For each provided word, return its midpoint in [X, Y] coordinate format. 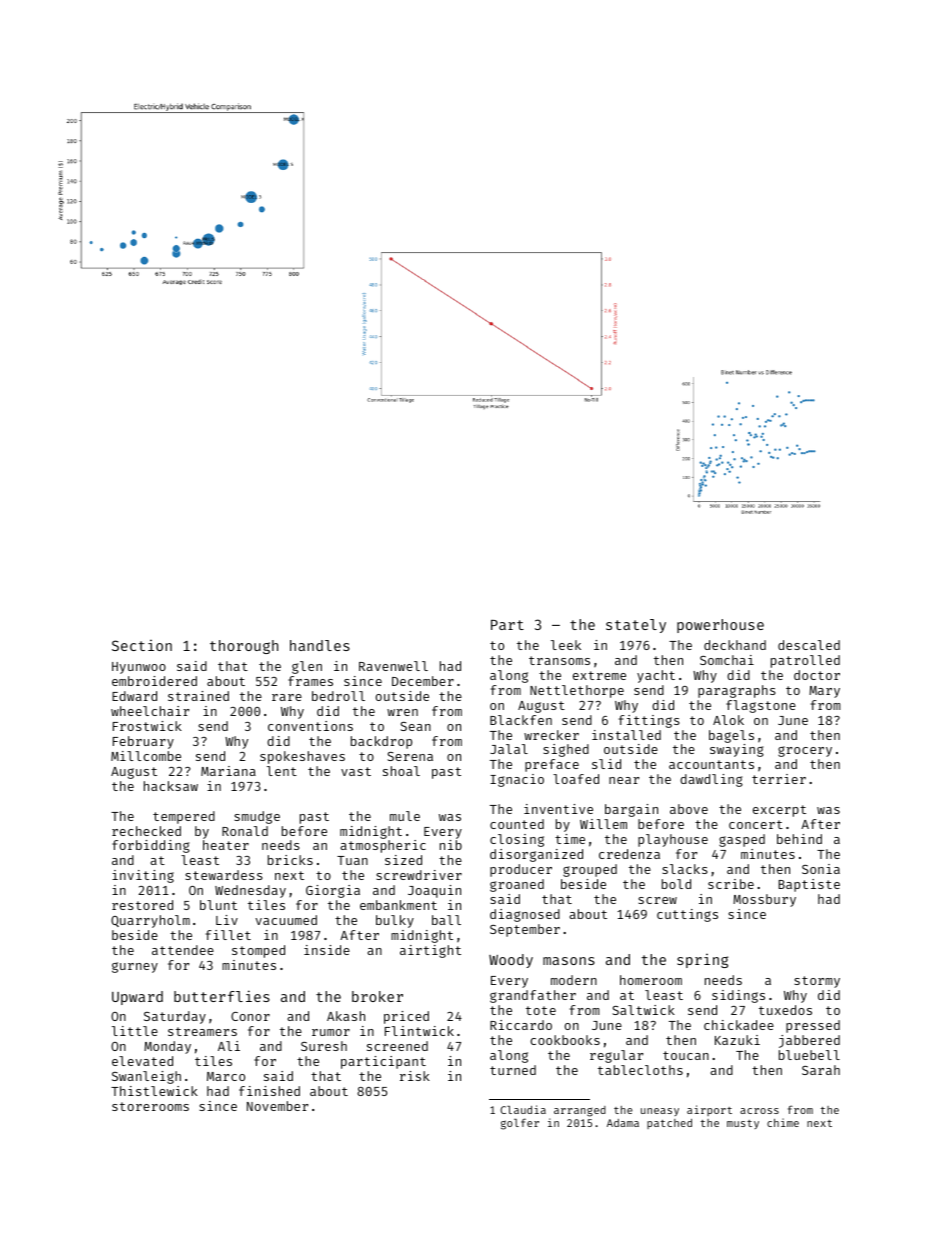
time [570, 839]
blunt [218, 905]
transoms [559, 660]
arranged [580, 1111]
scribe [731, 884]
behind [799, 839]
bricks [290, 860]
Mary [824, 692]
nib [451, 845]
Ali [229, 1046]
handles [320, 645]
